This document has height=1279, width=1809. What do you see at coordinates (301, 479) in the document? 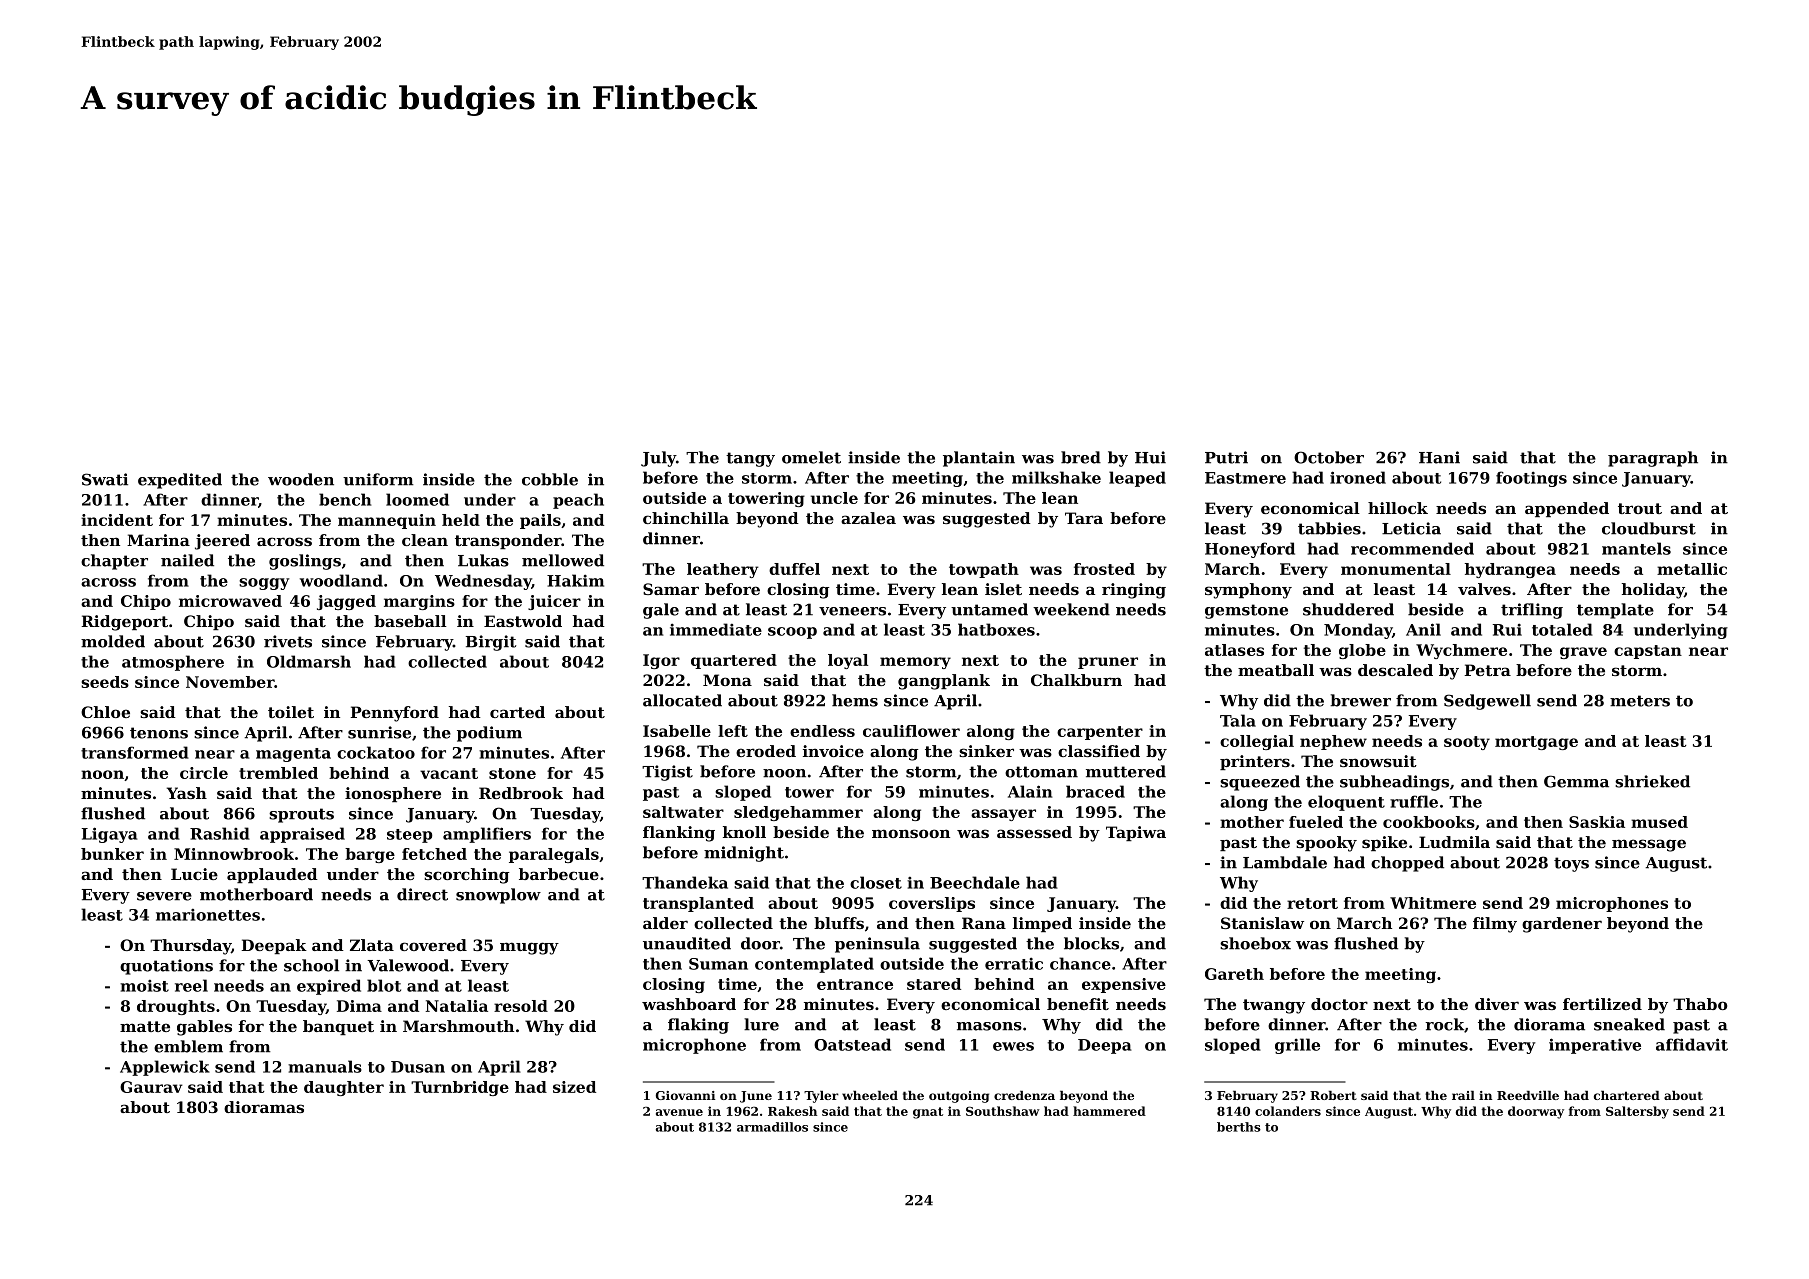
I see `wooden` at bounding box center [301, 479].
